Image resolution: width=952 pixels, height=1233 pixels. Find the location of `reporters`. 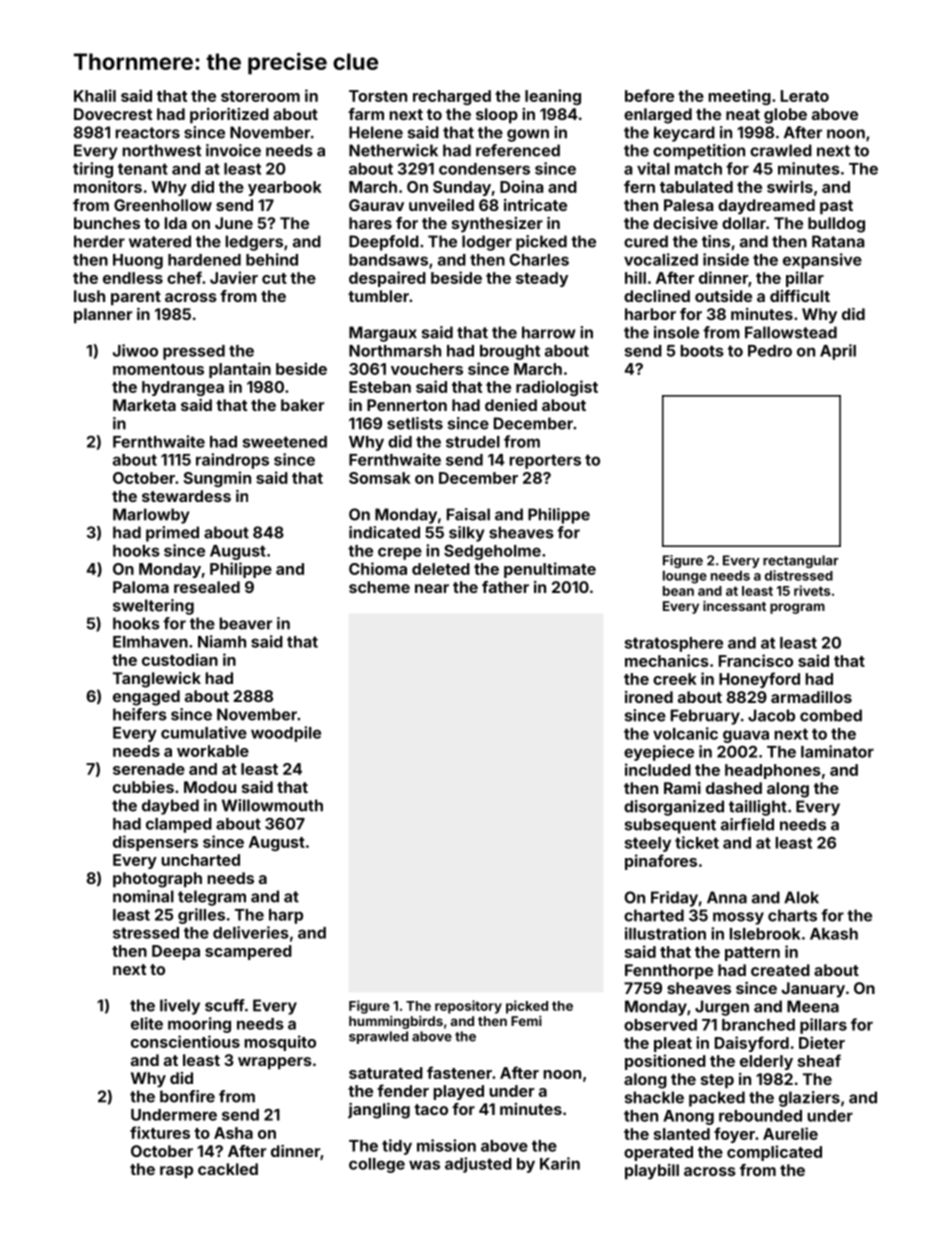

reporters is located at coordinates (545, 461).
